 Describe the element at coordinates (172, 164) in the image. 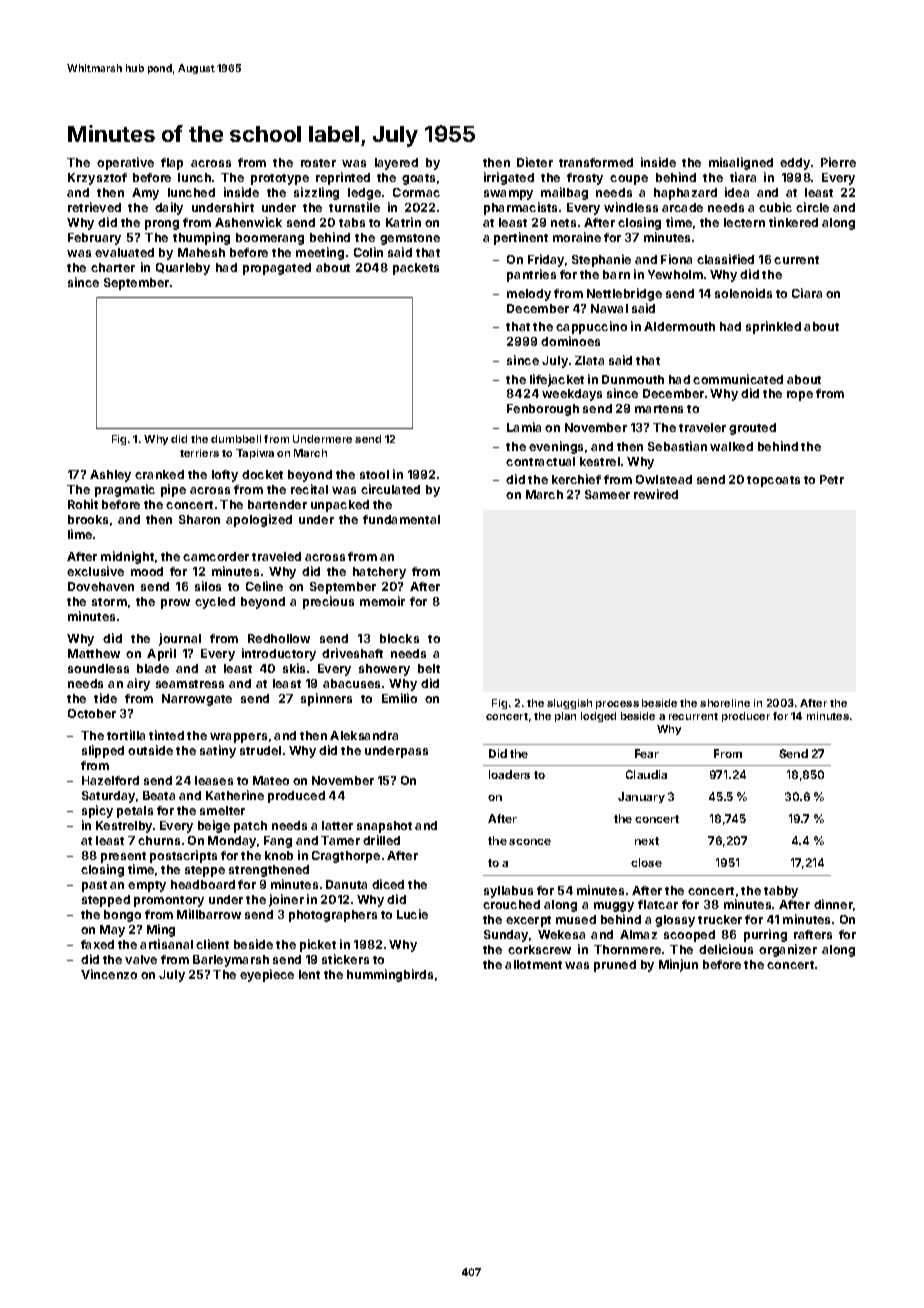

I see `flap` at that location.
